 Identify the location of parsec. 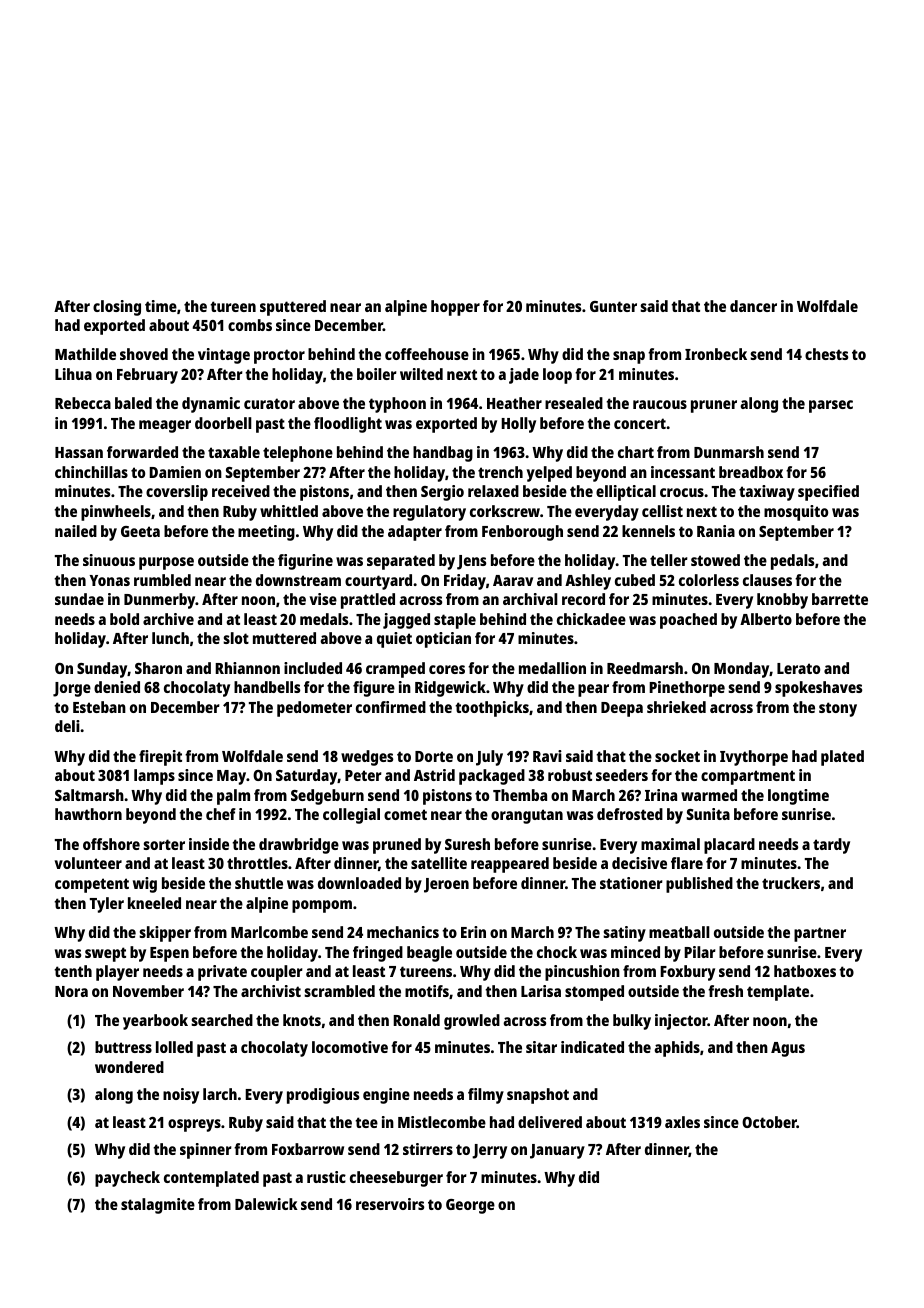
(831, 406).
